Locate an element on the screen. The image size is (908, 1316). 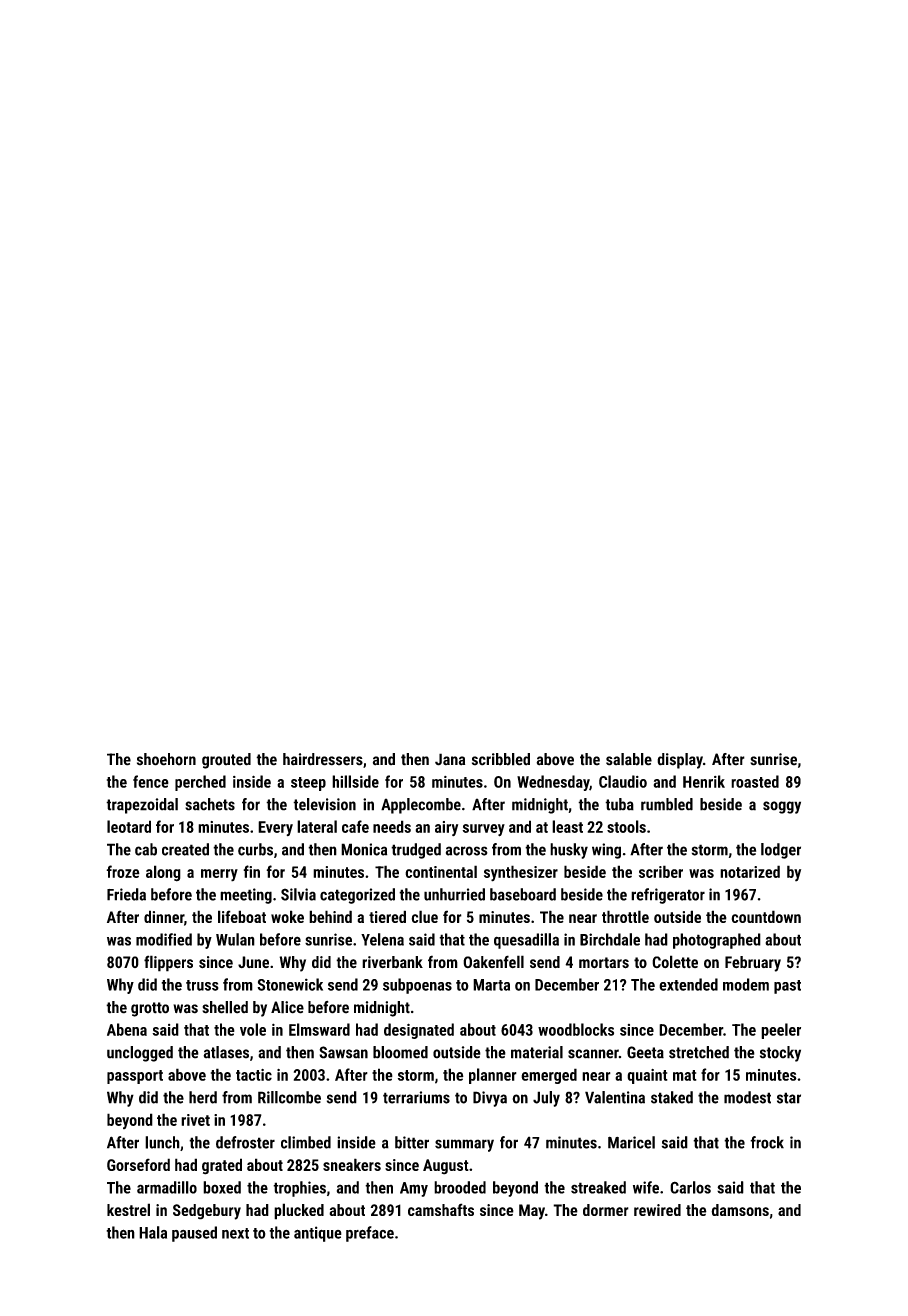
riverbank is located at coordinates (392, 962).
